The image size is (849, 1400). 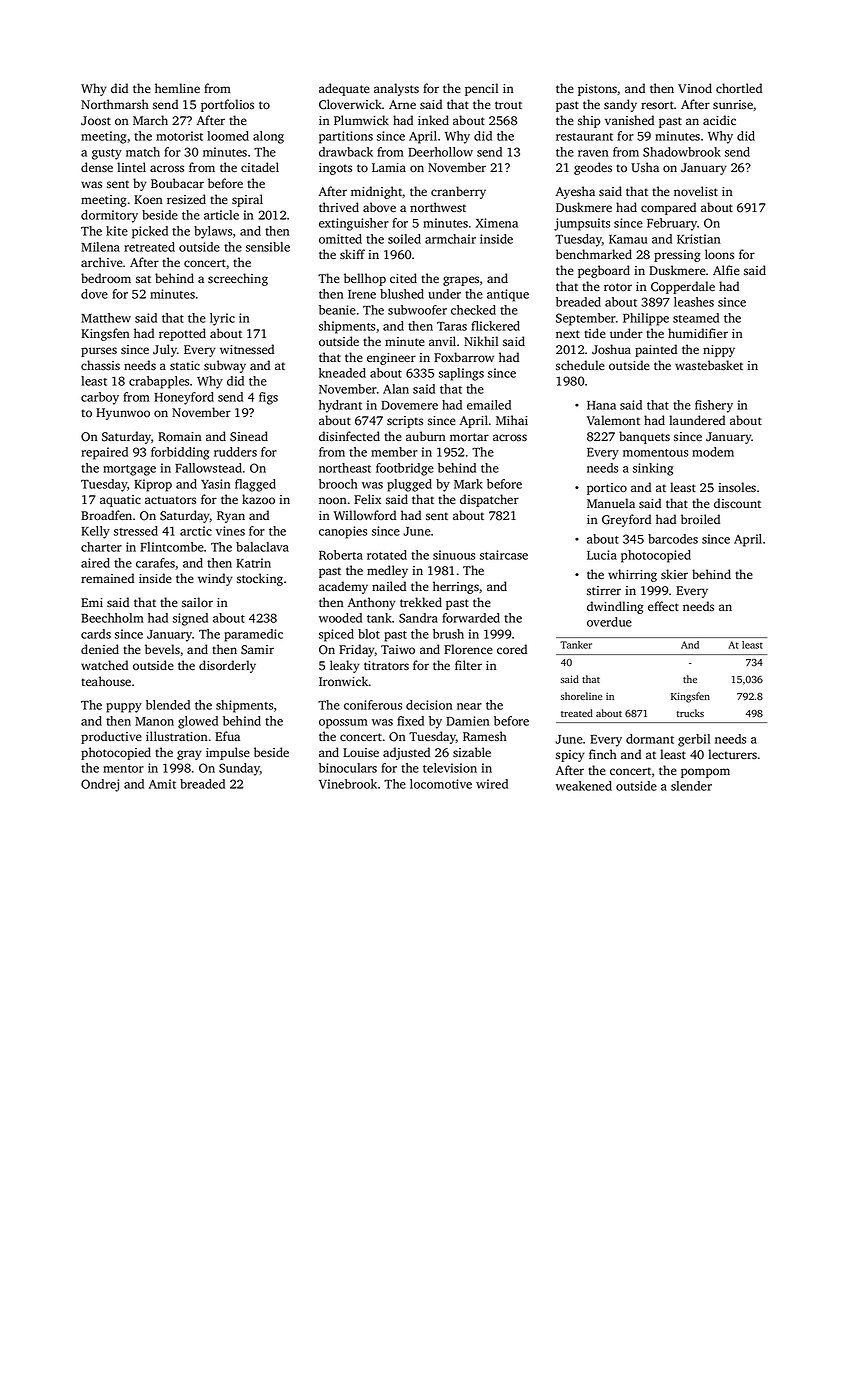 I want to click on Ximena, so click(x=497, y=223).
